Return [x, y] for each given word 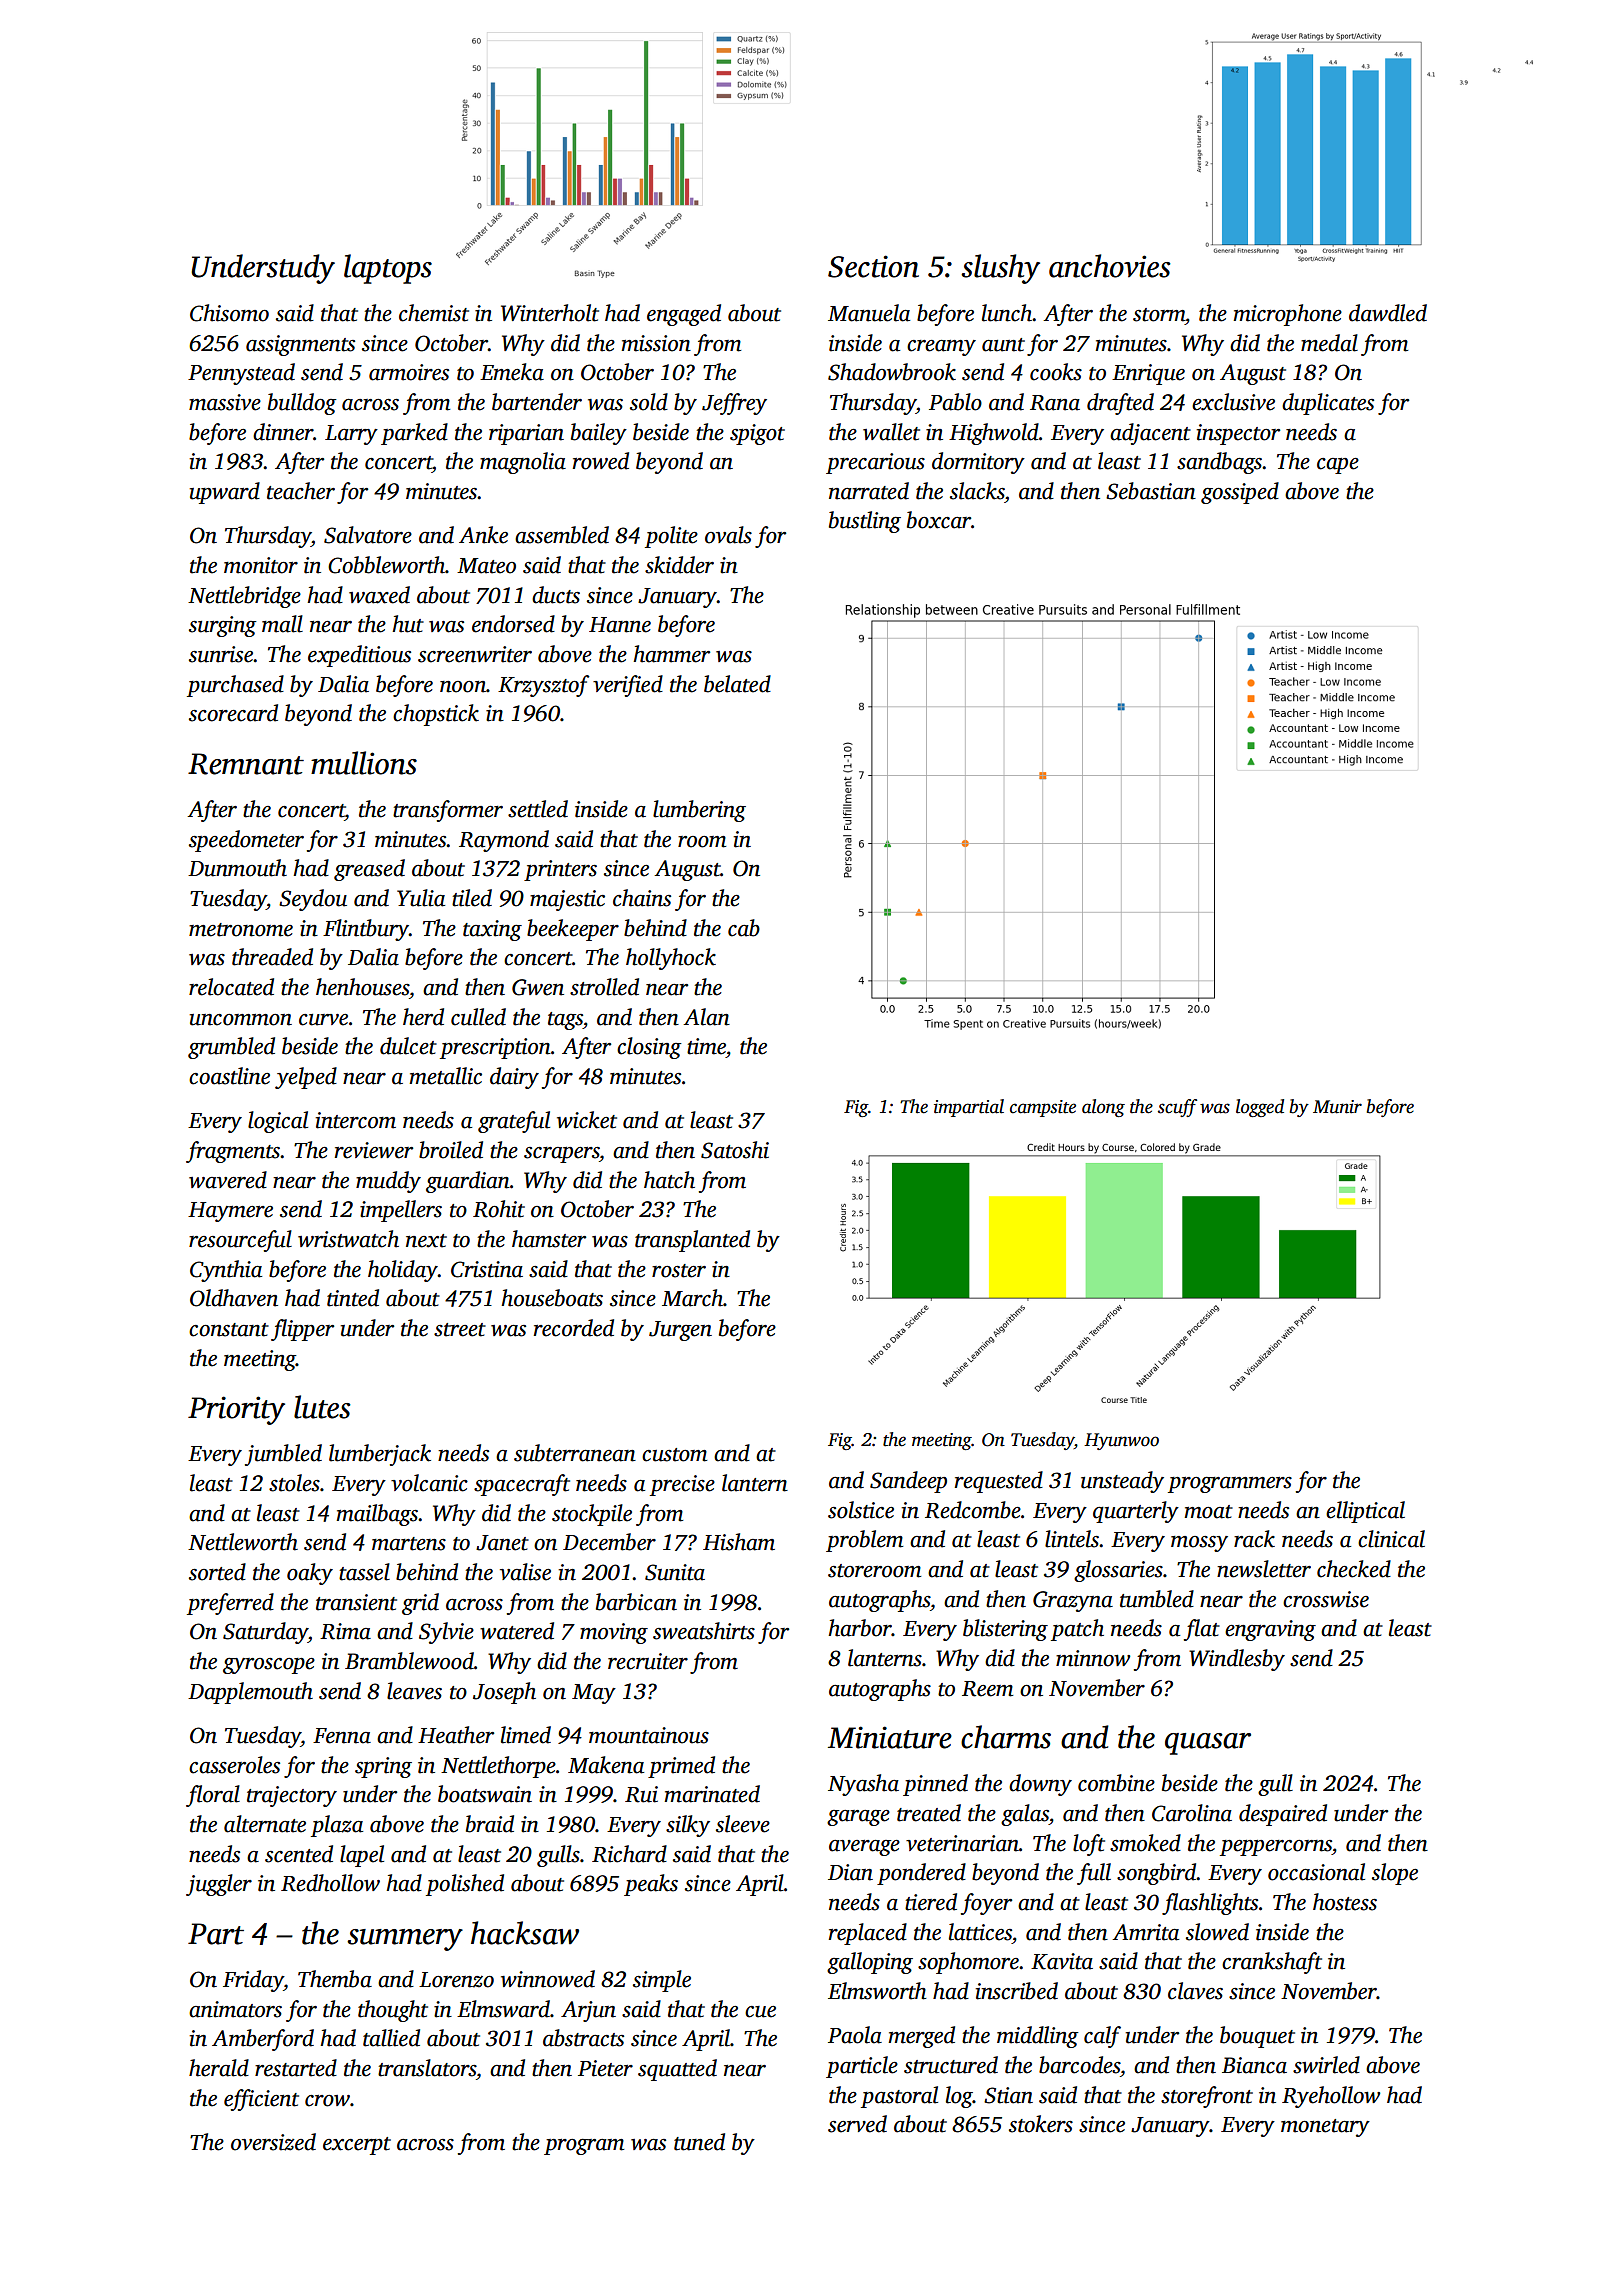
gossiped [1240, 493]
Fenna [342, 1736]
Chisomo [229, 313]
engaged [684, 315]
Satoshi [735, 1150]
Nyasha [863, 1785]
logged [1260, 1108]
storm [1159, 315]
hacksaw [525, 1933]
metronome [241, 930]
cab [744, 928]
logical [278, 1122]
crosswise [1326, 1599]
